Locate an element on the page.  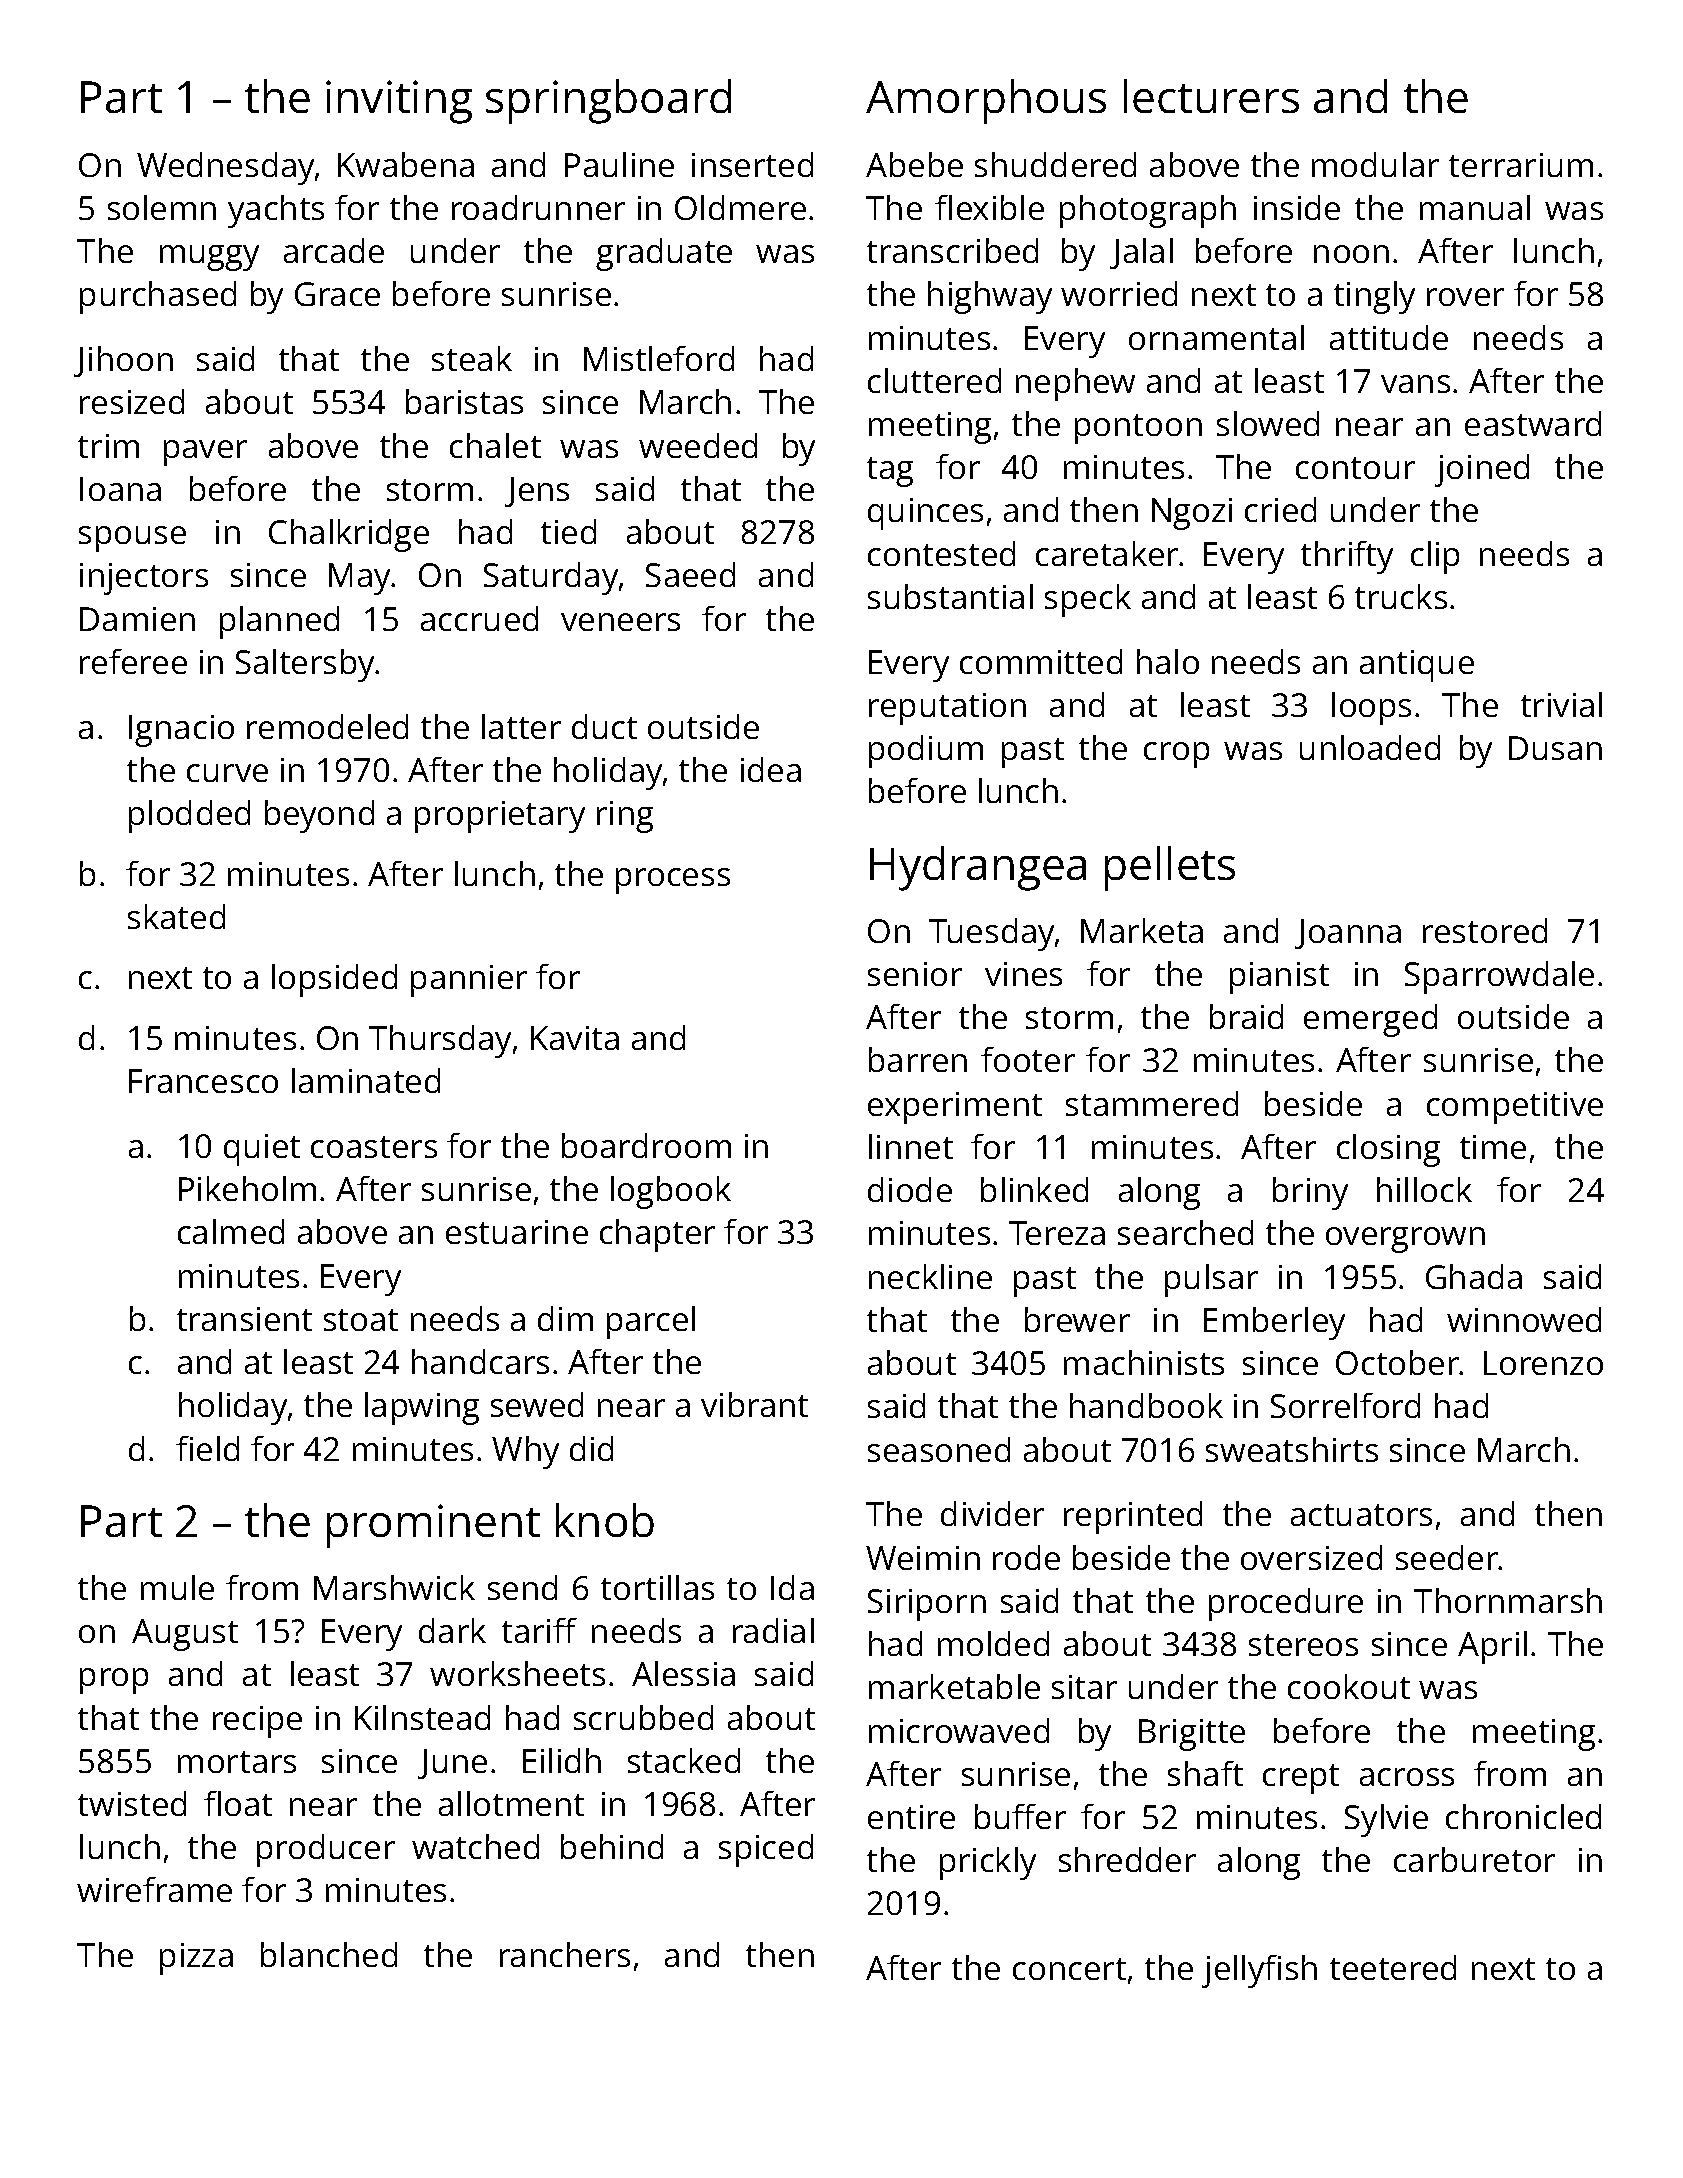
lecturers is located at coordinates (1211, 96).
